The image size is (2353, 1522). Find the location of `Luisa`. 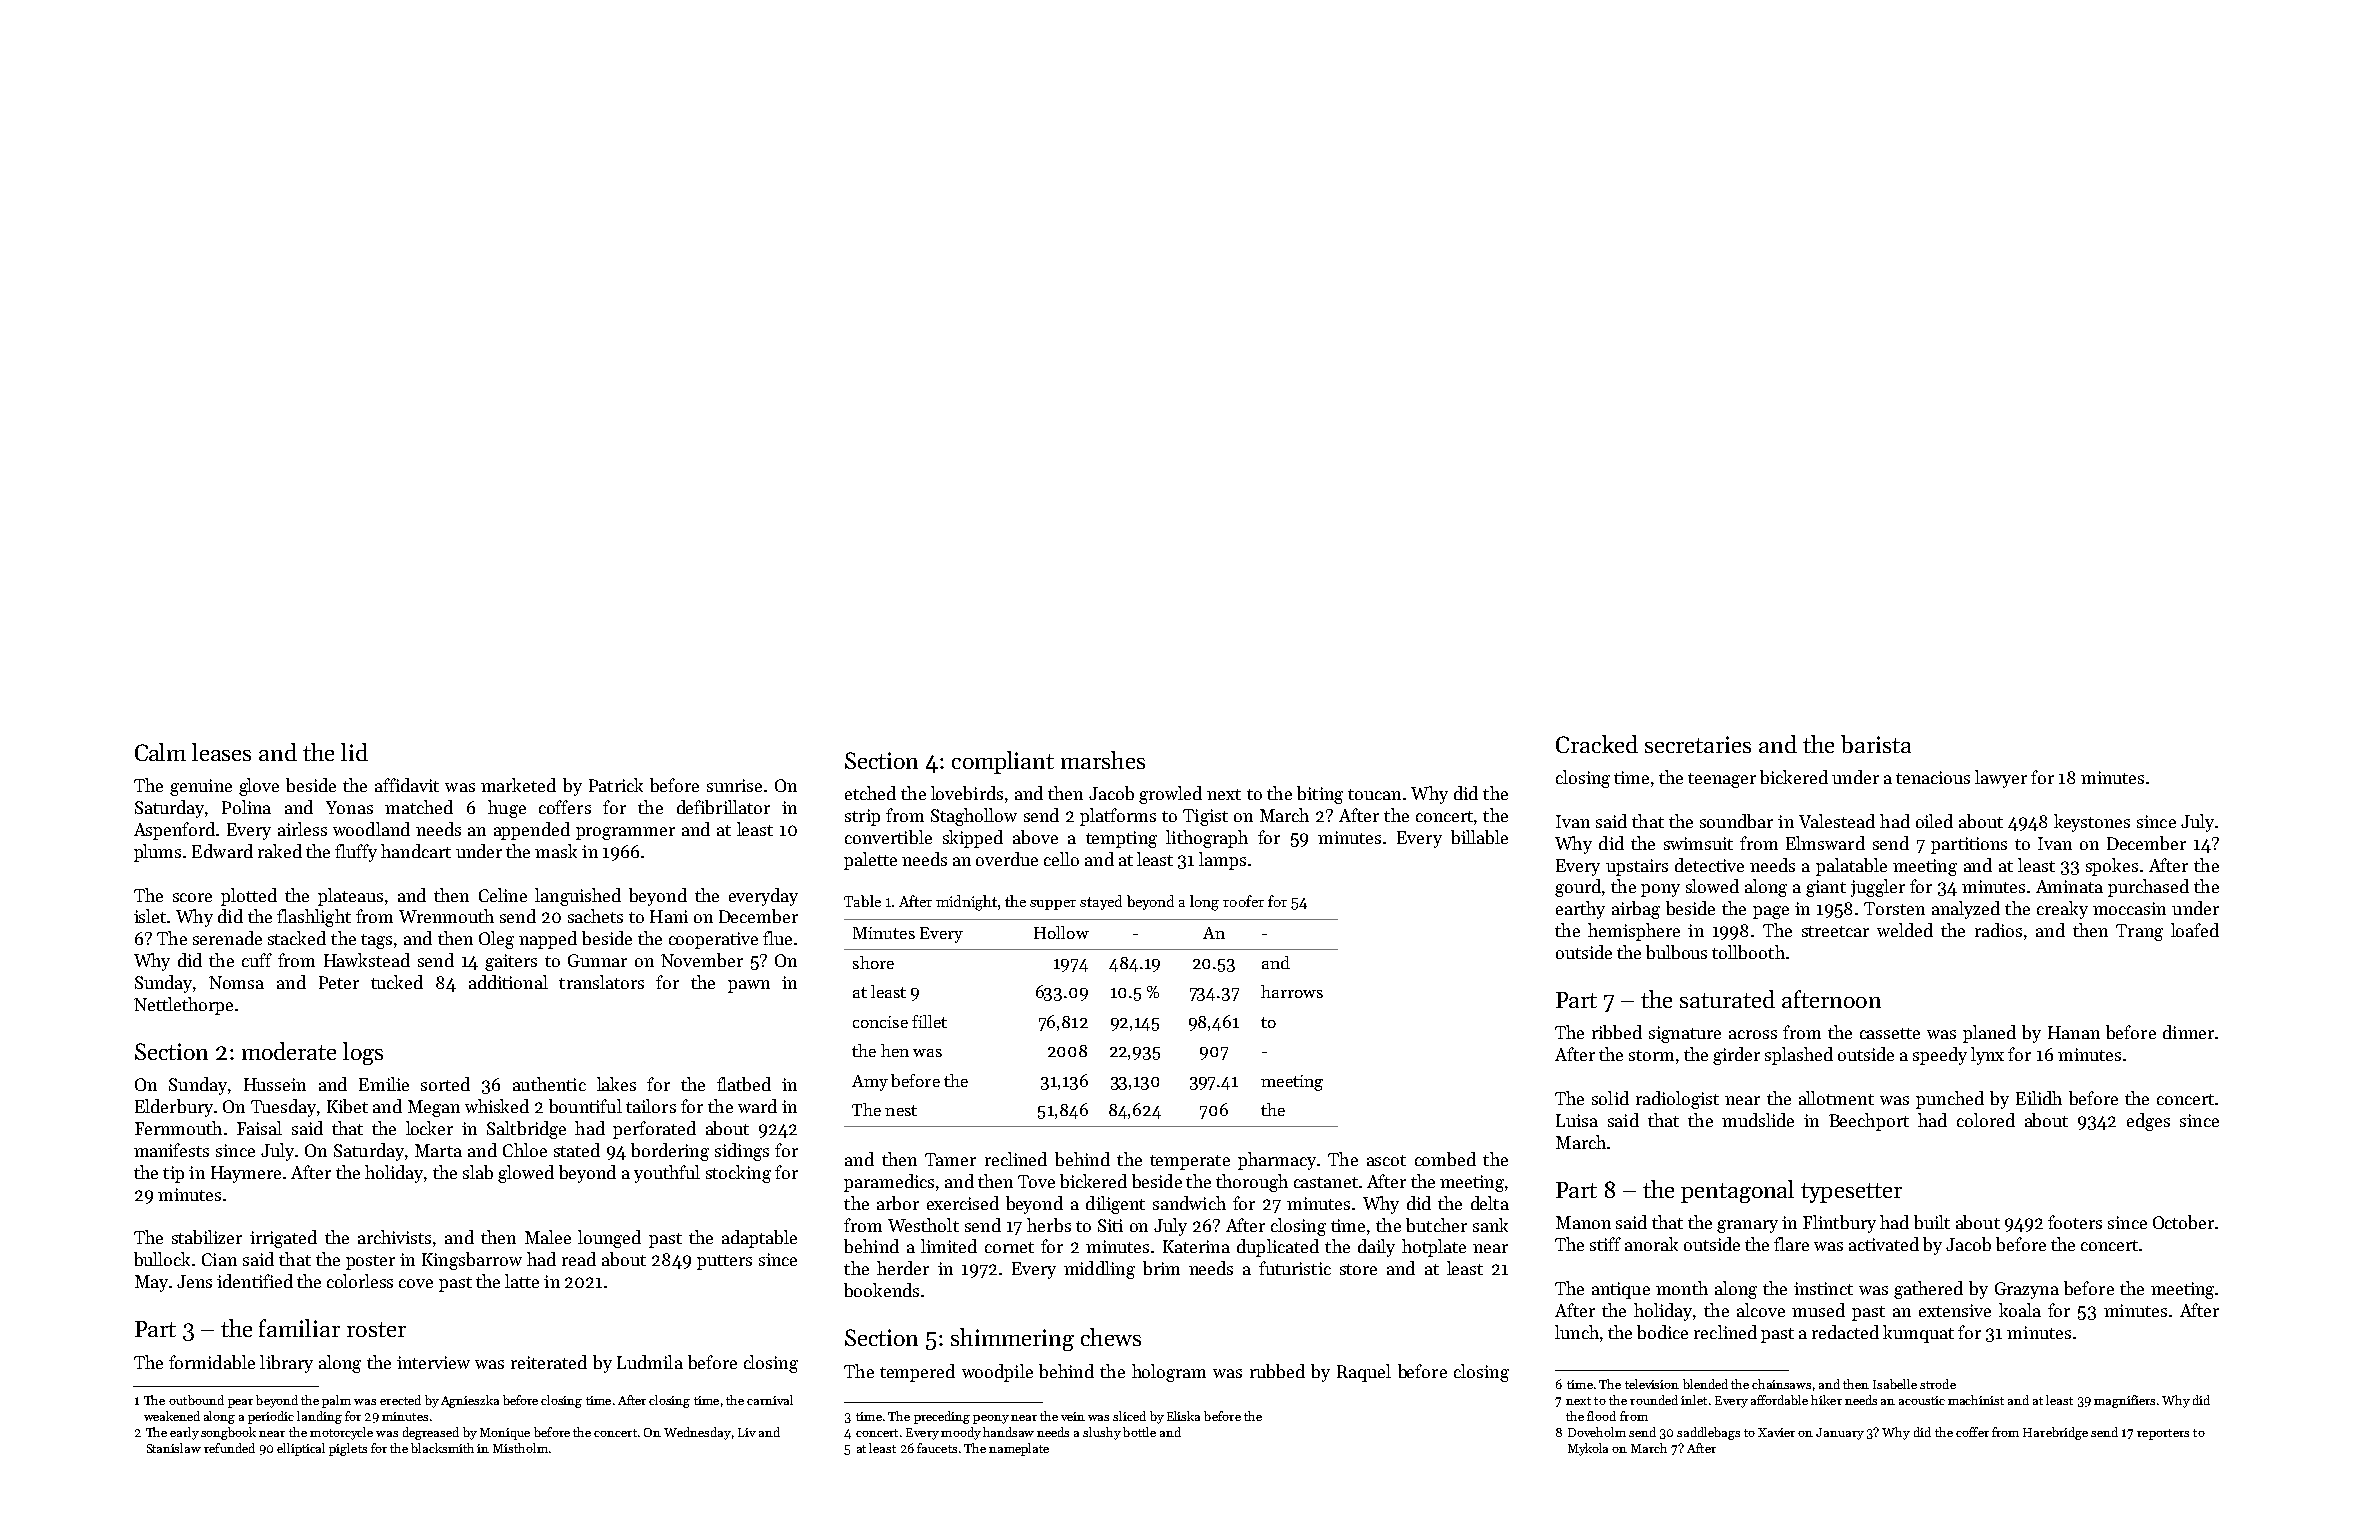

Luisa is located at coordinates (1577, 1120).
